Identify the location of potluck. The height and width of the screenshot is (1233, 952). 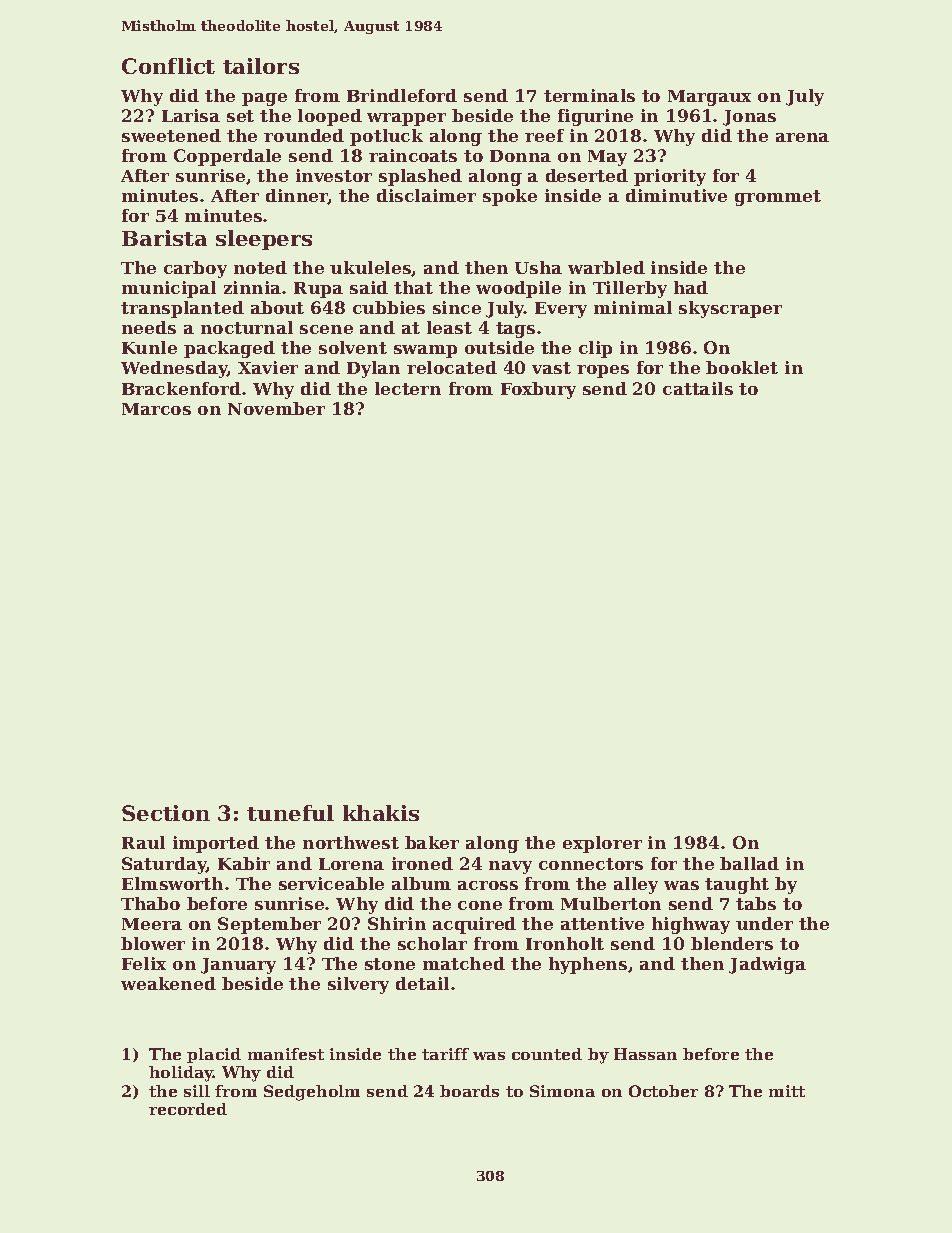
(386, 137).
